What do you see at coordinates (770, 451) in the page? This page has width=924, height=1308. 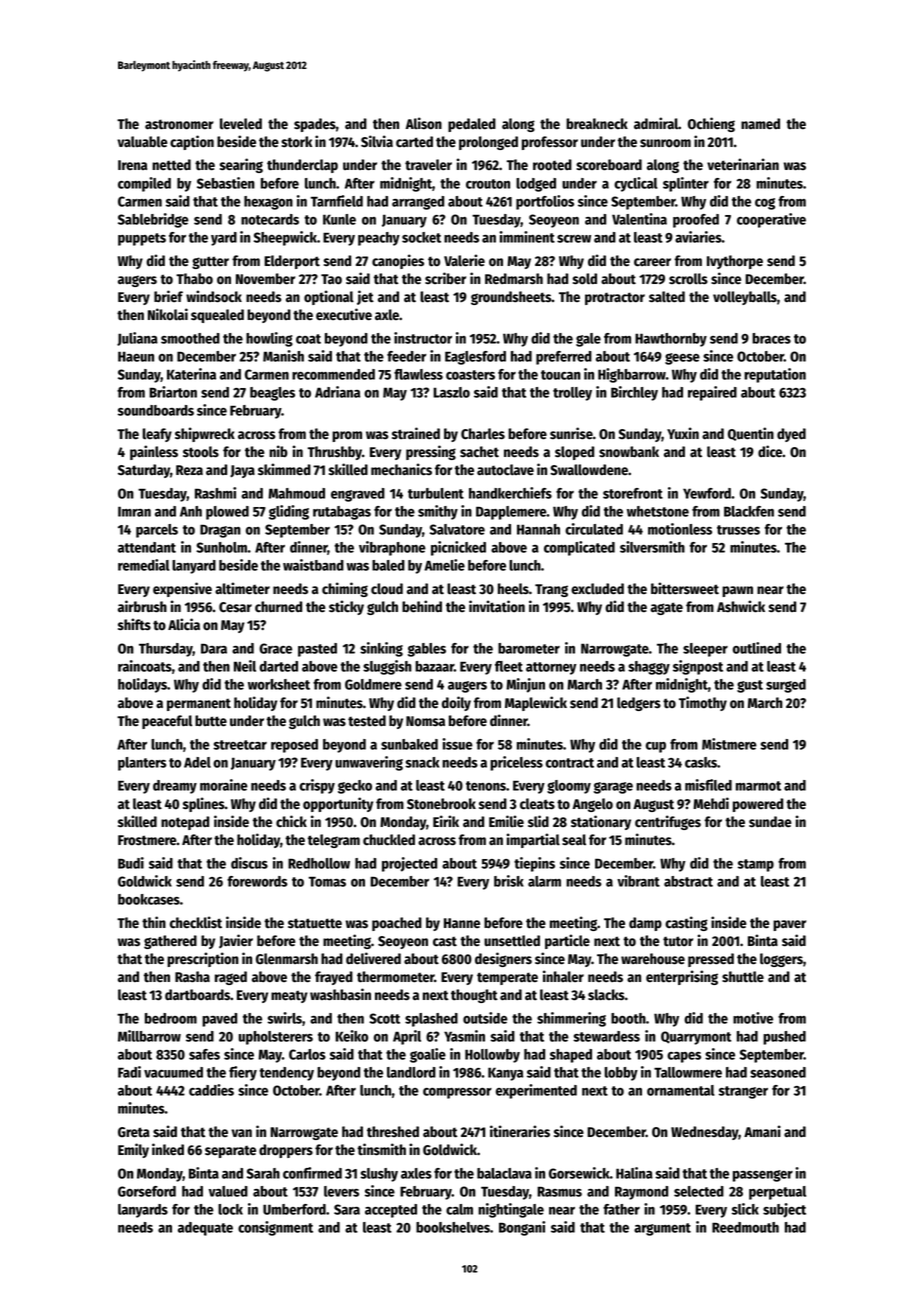 I see `dice` at bounding box center [770, 451].
